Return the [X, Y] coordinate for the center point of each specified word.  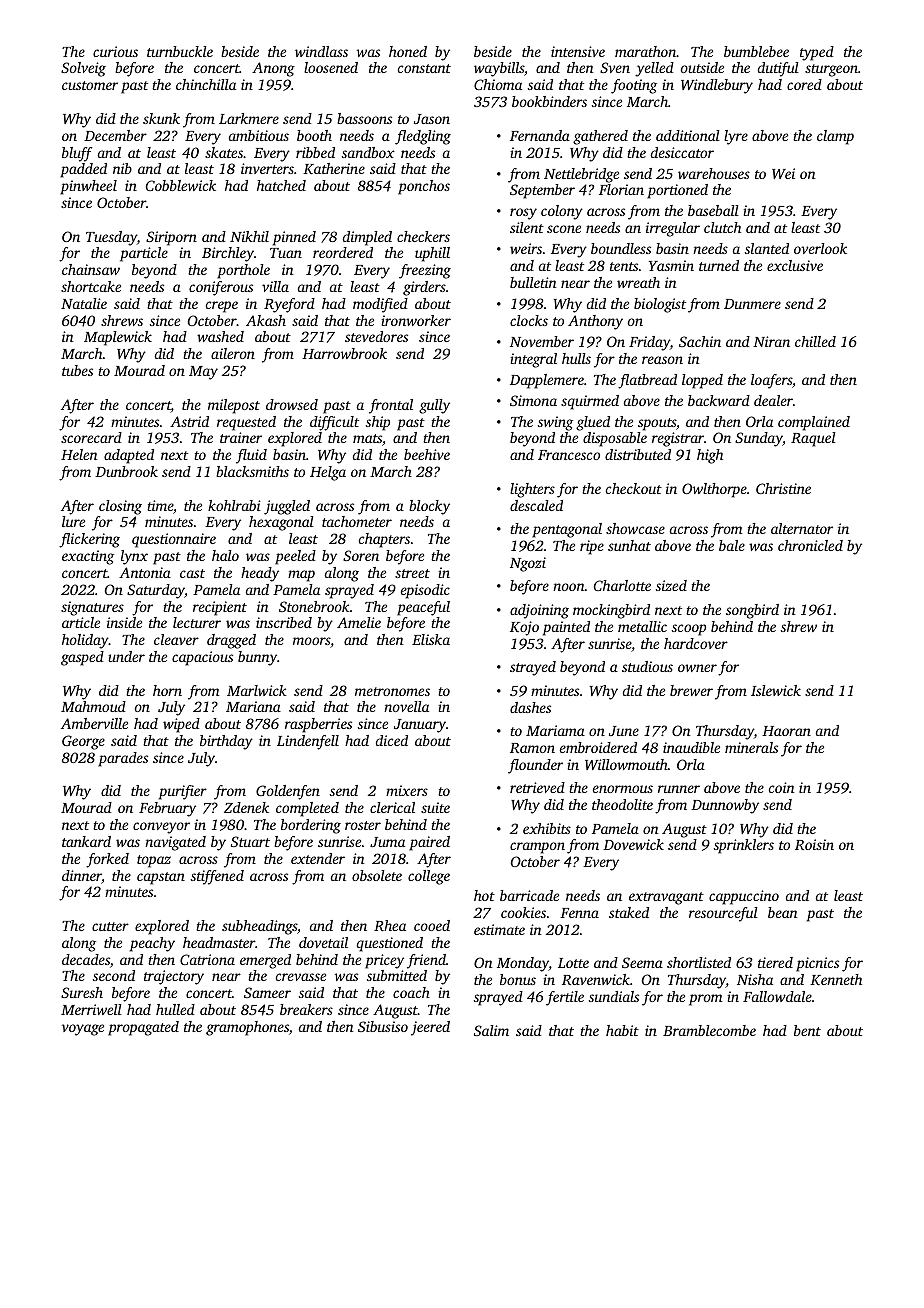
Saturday [156, 591]
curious [115, 51]
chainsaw [91, 269]
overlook [820, 248]
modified [380, 305]
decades [86, 959]
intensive [578, 51]
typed [817, 53]
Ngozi [528, 564]
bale [732, 545]
